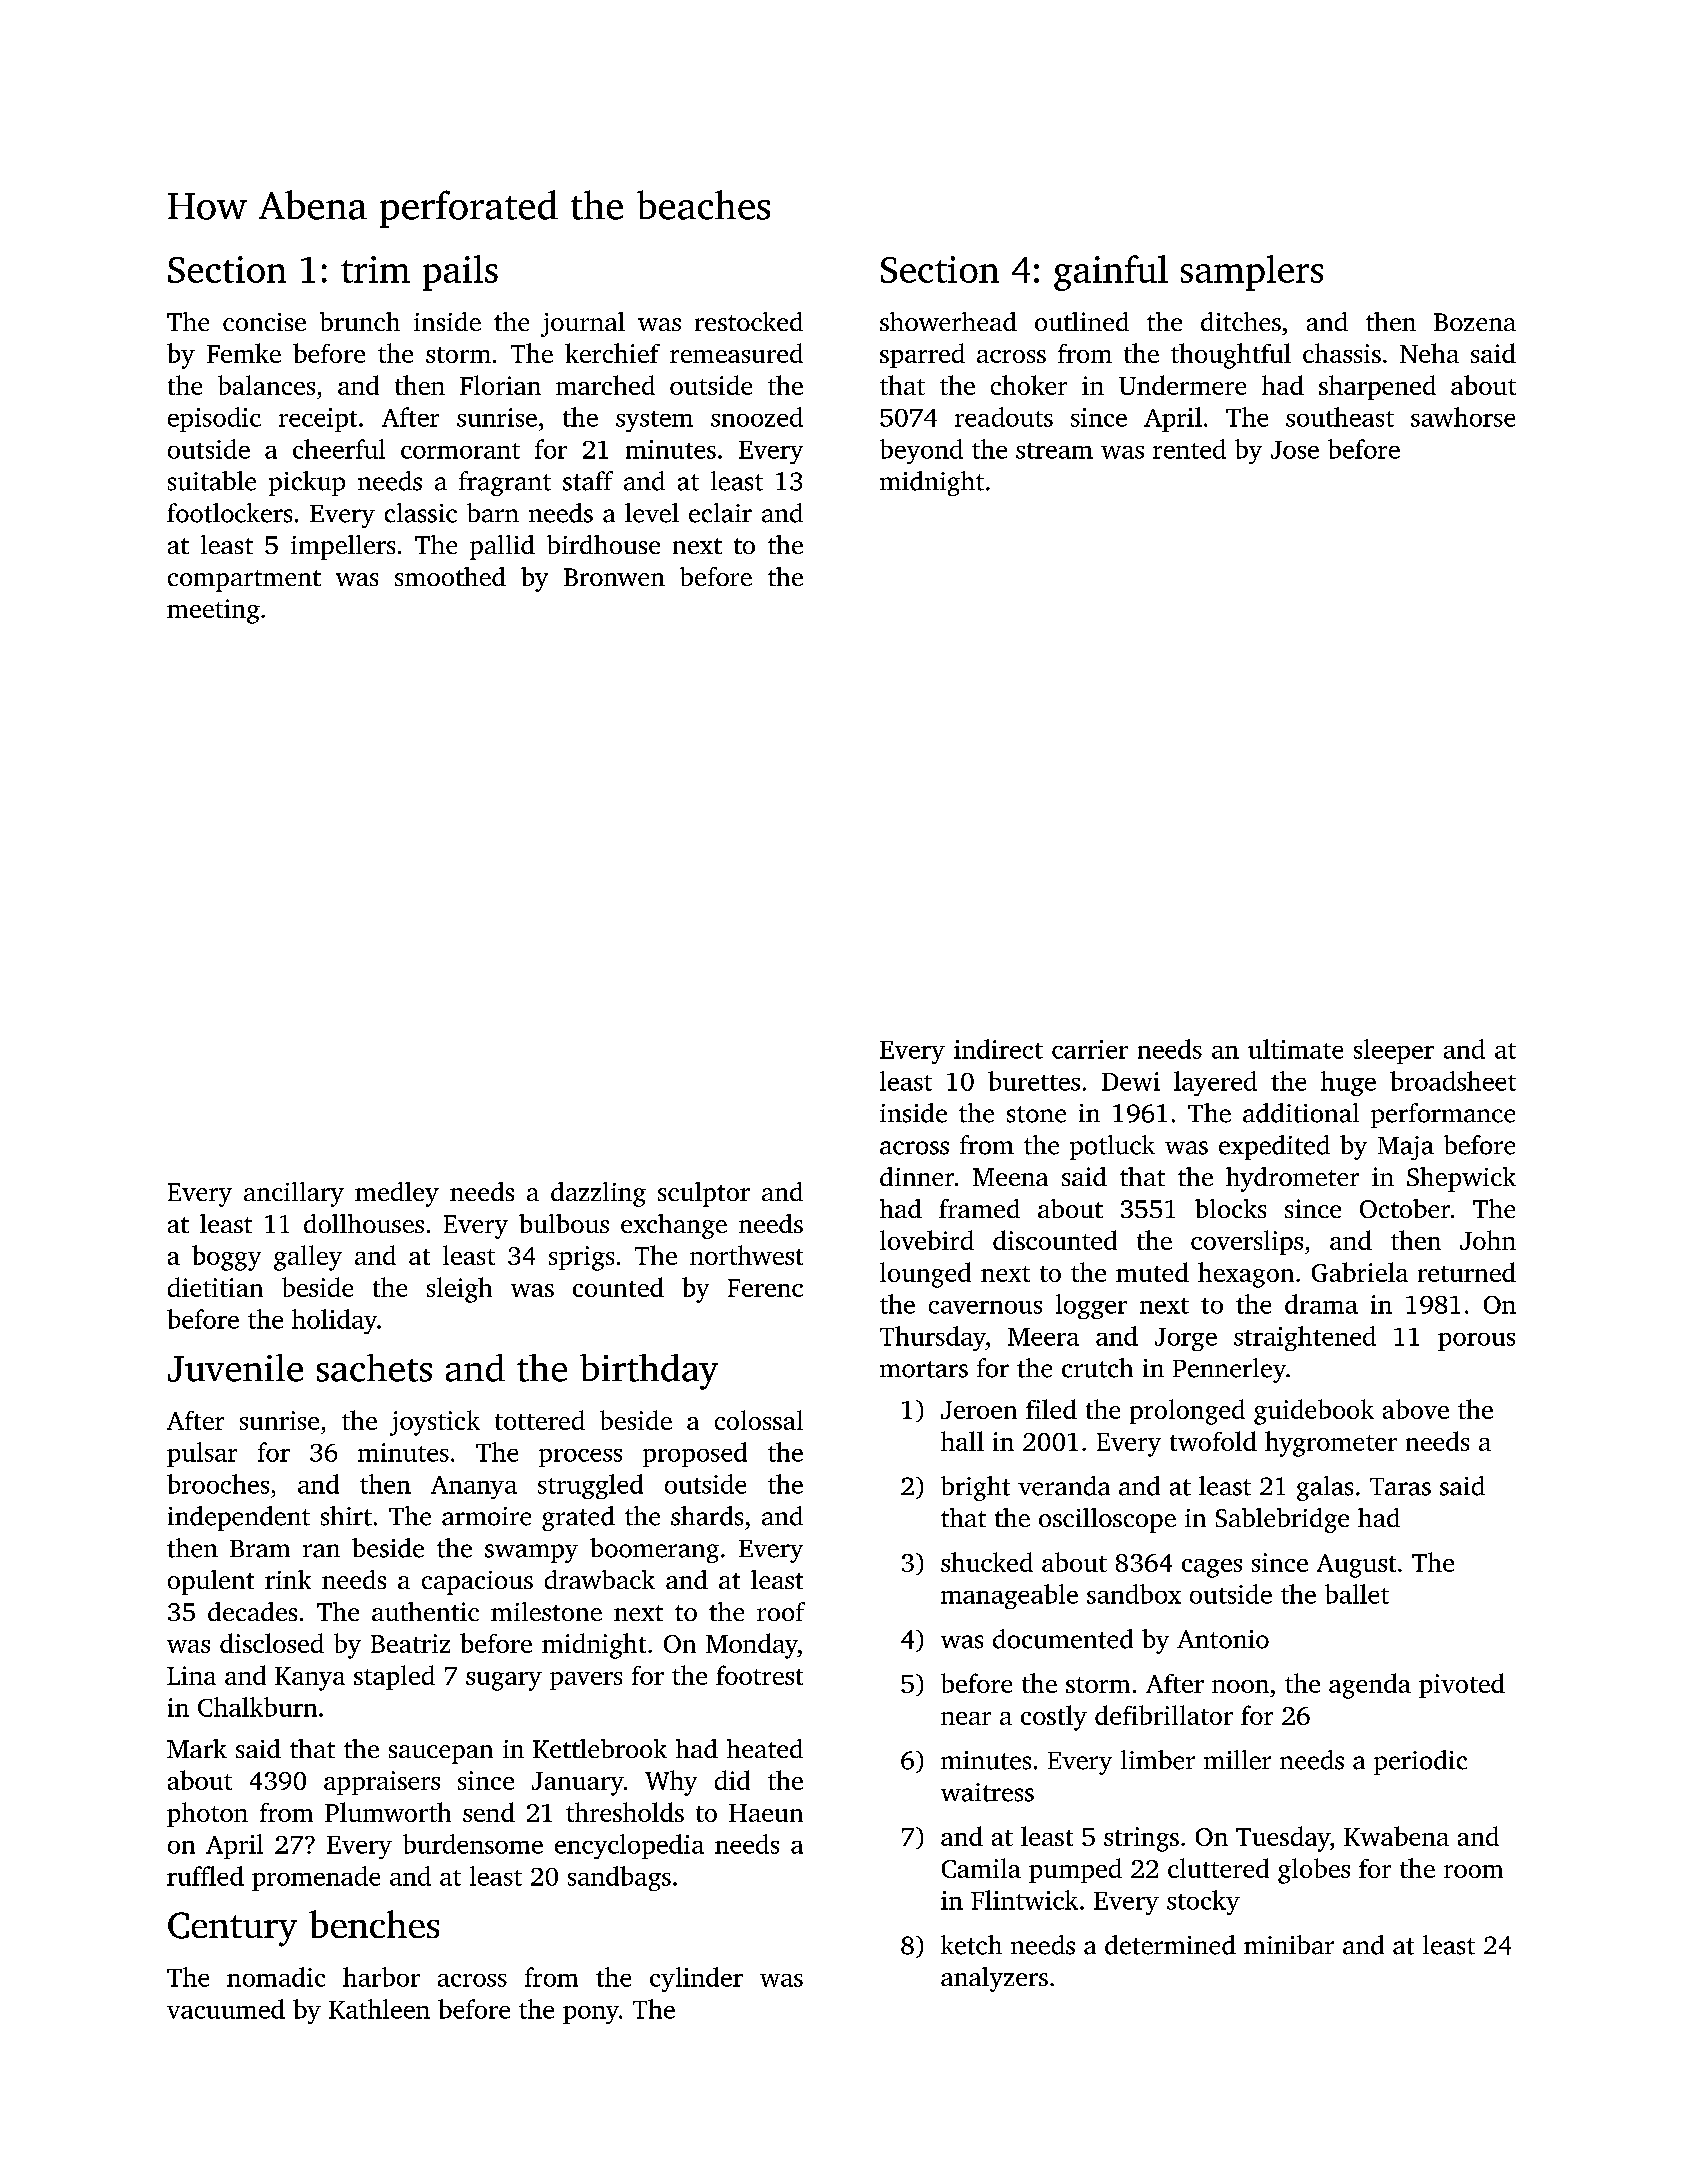  What do you see at coordinates (707, 1516) in the page?
I see `shards` at bounding box center [707, 1516].
